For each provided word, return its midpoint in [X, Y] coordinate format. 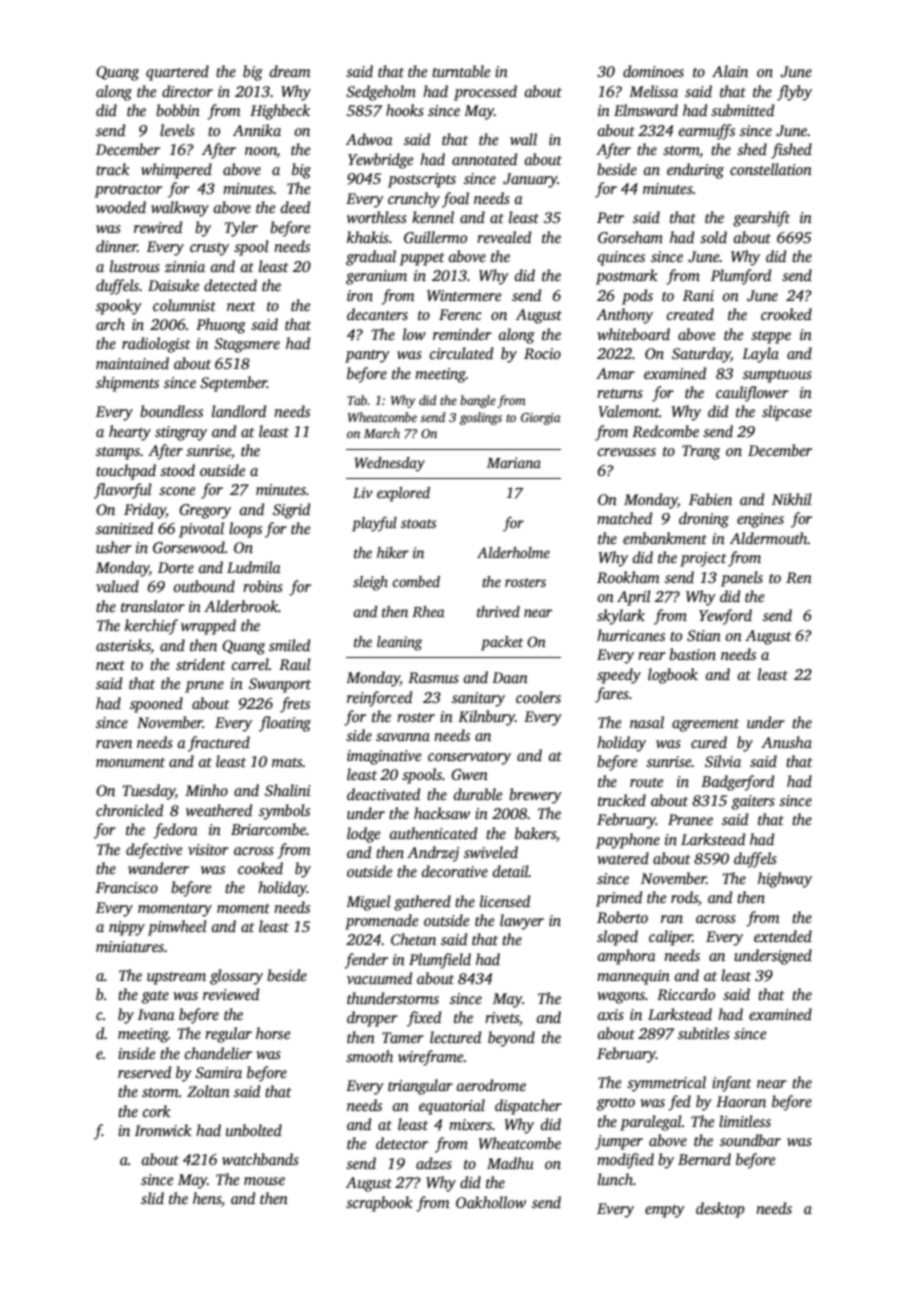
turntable [461, 71]
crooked [786, 314]
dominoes [653, 71]
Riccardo [686, 994]
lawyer [522, 922]
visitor [208, 849]
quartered [177, 73]
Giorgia [541, 419]
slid [152, 1198]
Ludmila [254, 567]
